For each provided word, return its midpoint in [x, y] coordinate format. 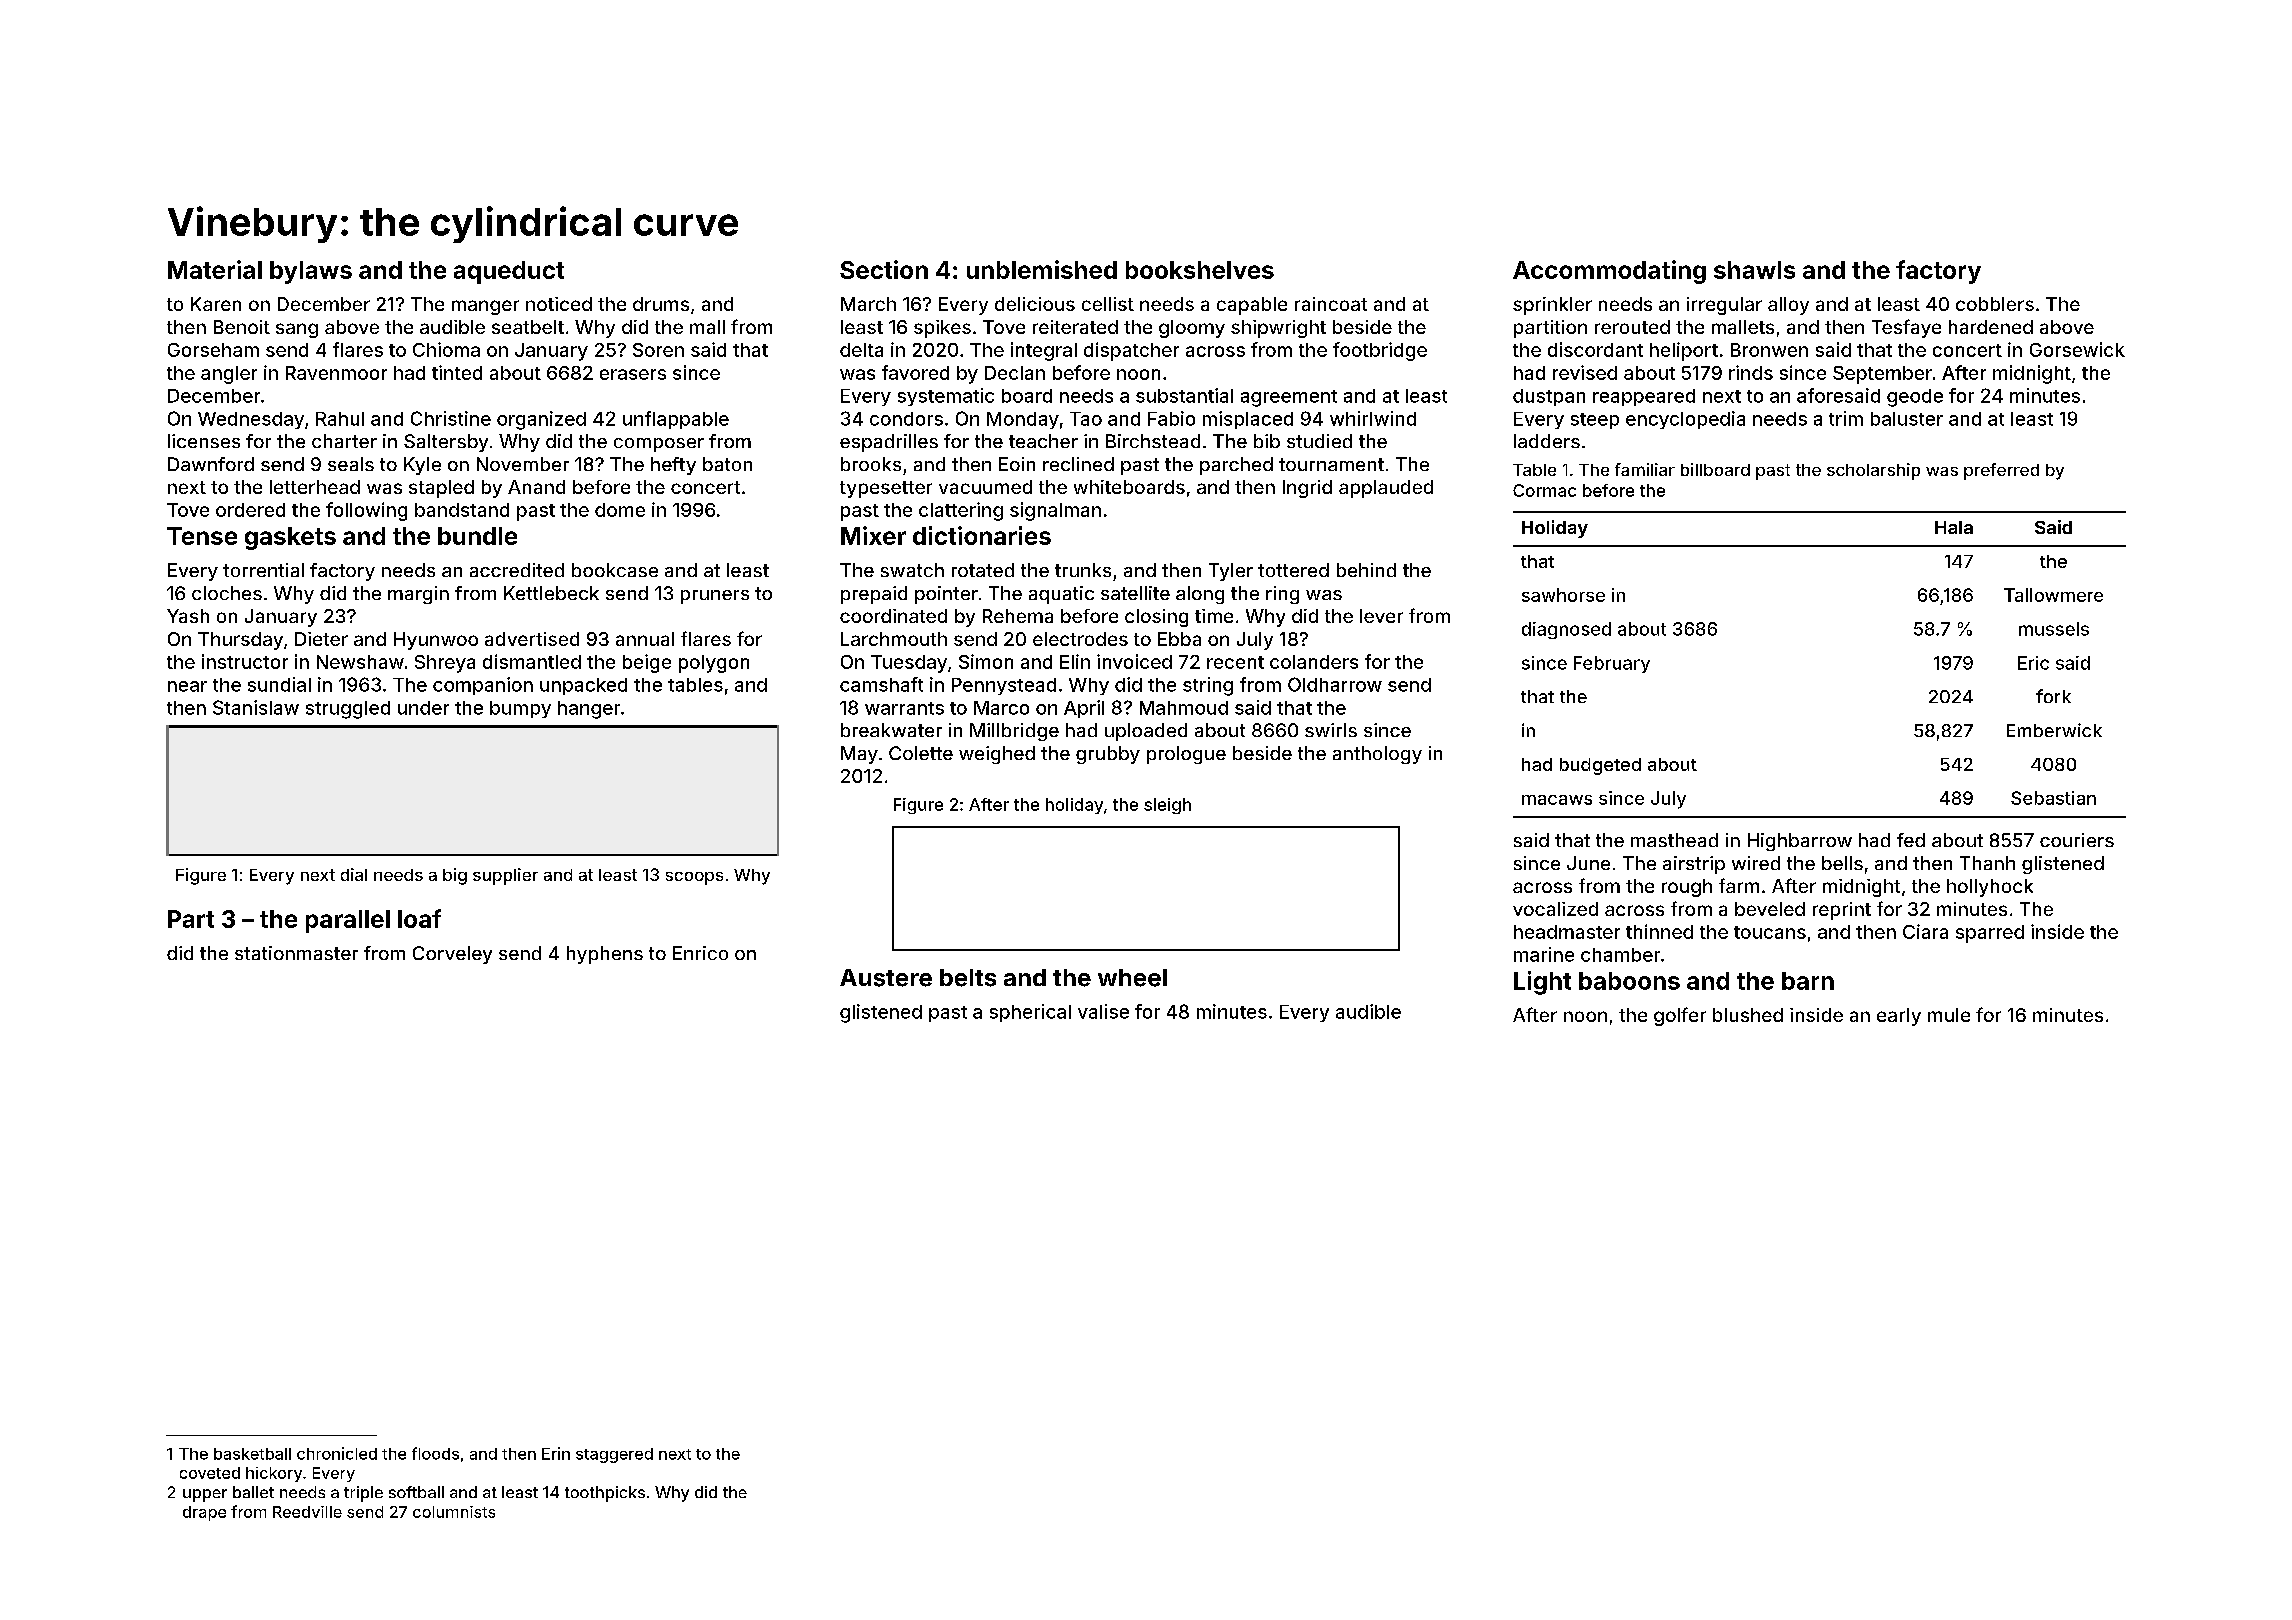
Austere [886, 978]
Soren [658, 350]
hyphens [605, 955]
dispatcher [1131, 351]
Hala [1954, 527]
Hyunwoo [436, 641]
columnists [454, 1512]
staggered [614, 1455]
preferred [2001, 471]
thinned [1659, 931]
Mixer [873, 535]
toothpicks [605, 1494]
